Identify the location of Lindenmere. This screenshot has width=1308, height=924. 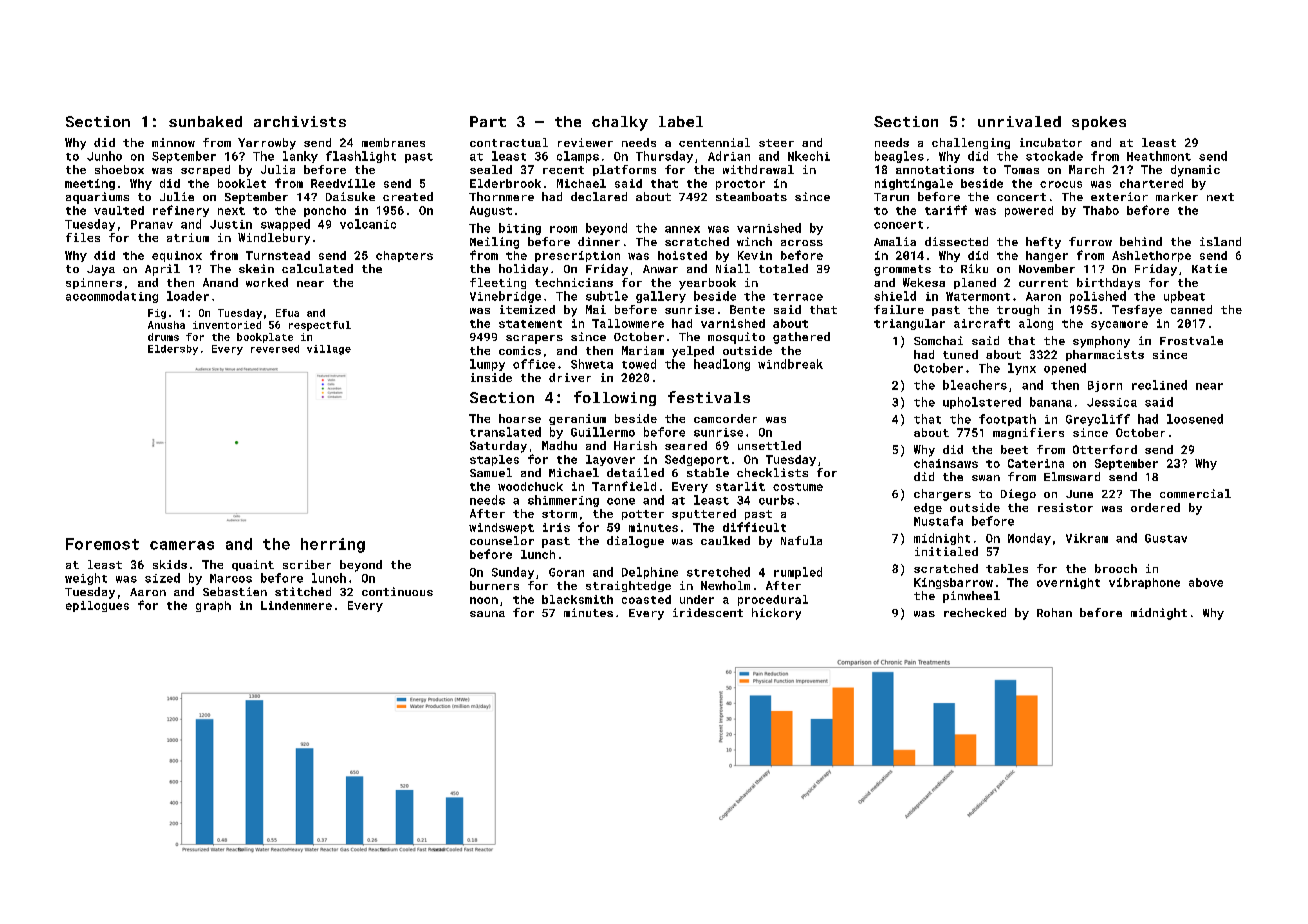
(296, 605).
